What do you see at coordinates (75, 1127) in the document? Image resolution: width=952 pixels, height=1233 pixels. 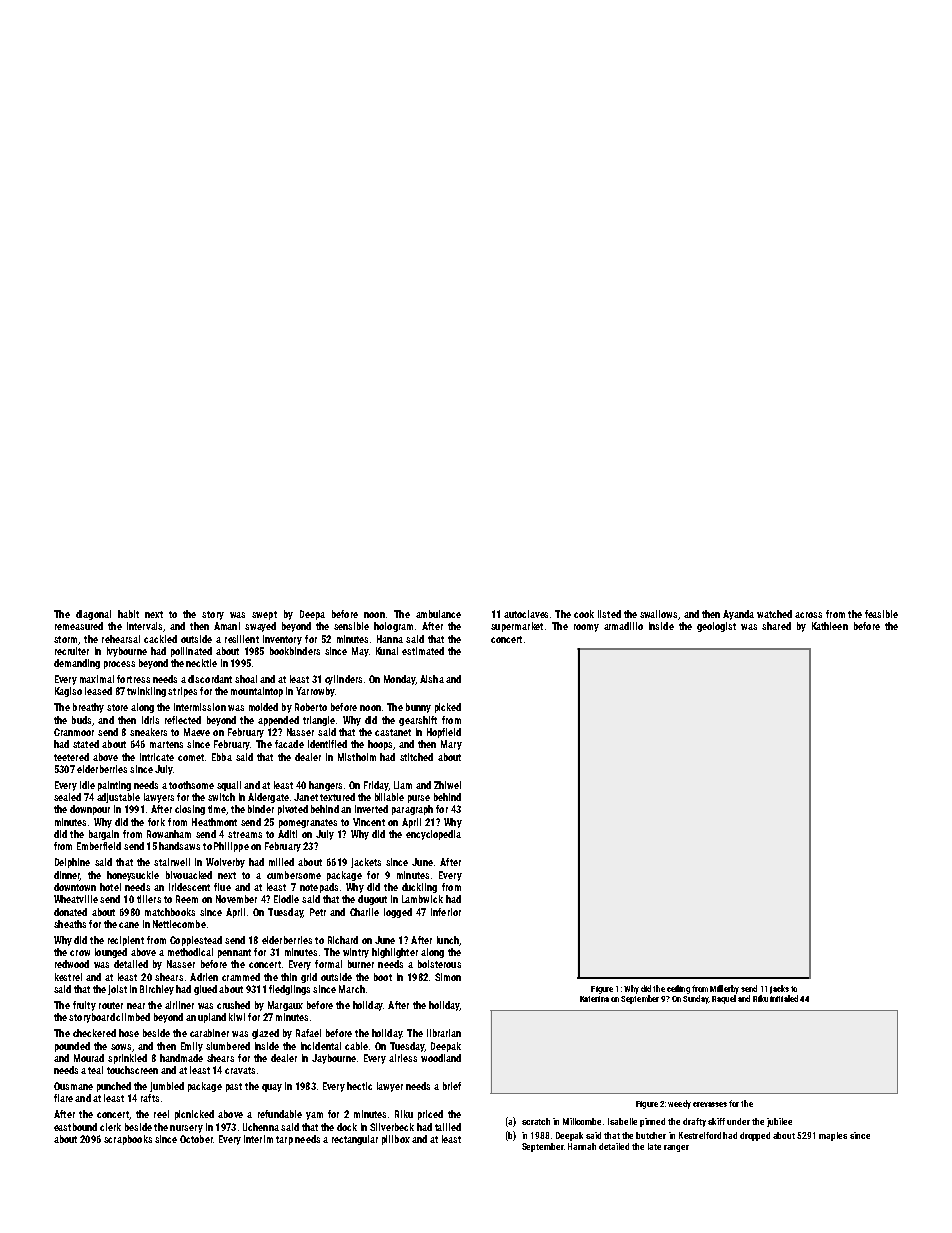 I see `eastbound` at bounding box center [75, 1127].
